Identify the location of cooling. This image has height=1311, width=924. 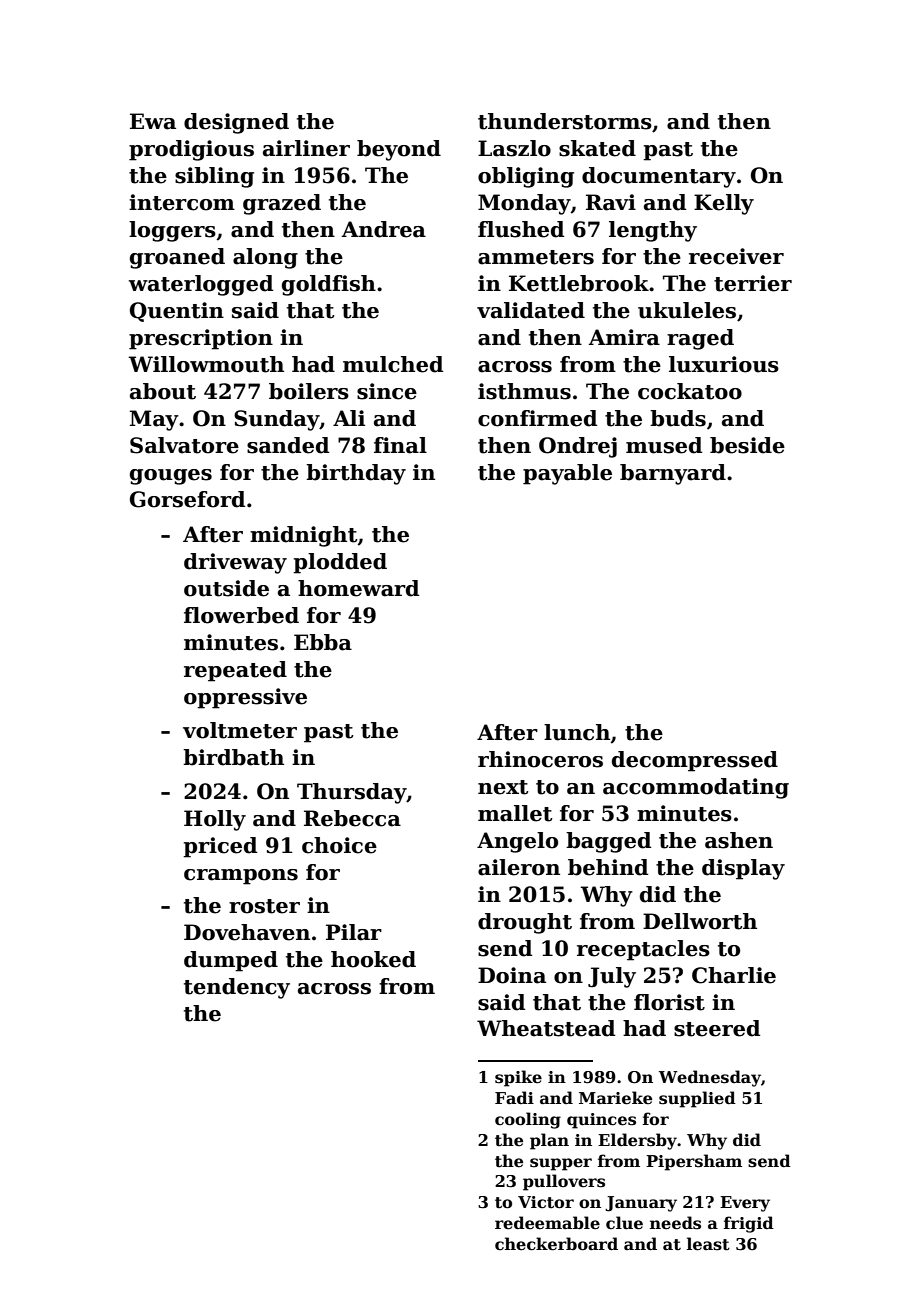
(528, 1120).
